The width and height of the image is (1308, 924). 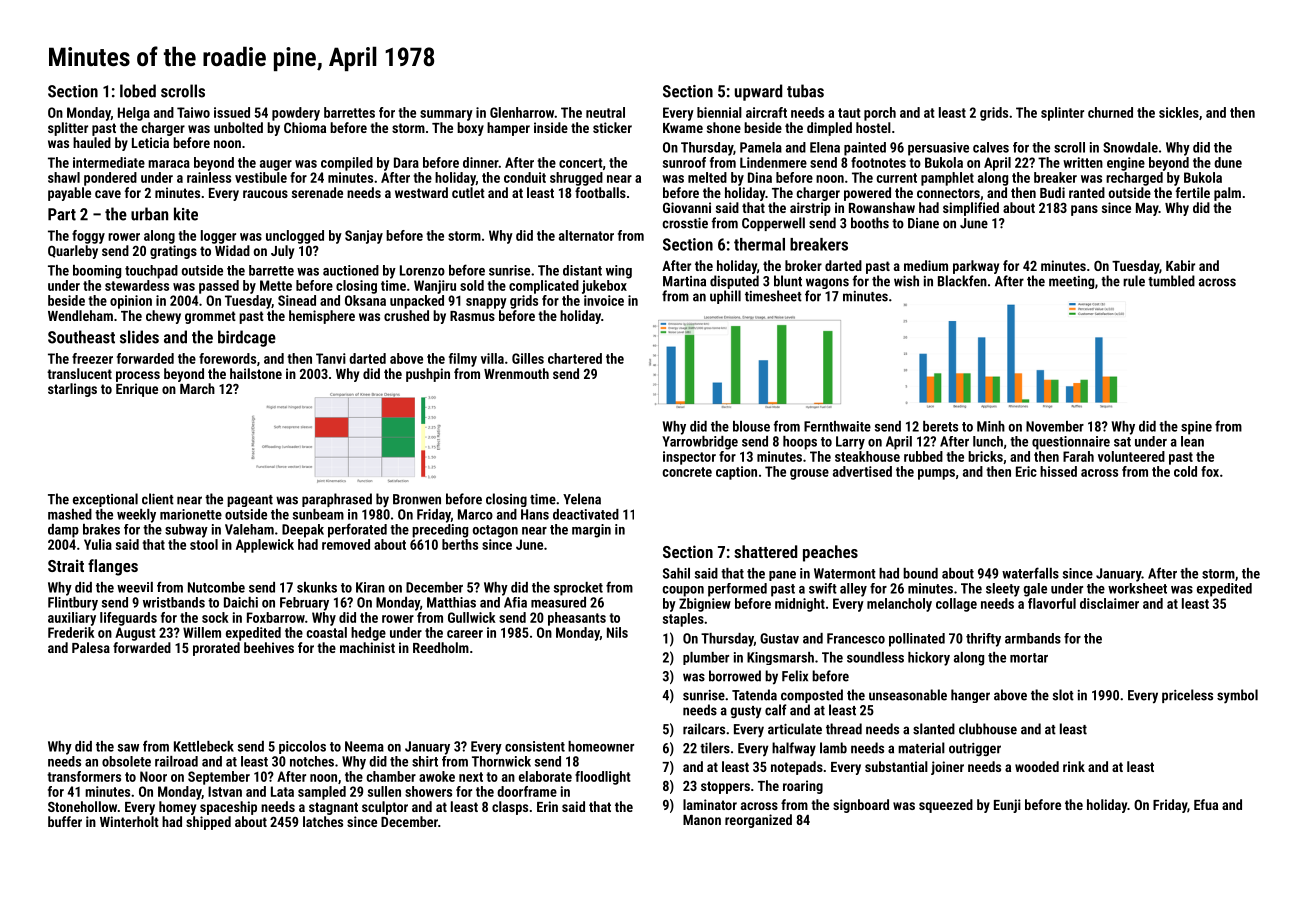 What do you see at coordinates (687, 207) in the image?
I see `Giovanni` at bounding box center [687, 207].
